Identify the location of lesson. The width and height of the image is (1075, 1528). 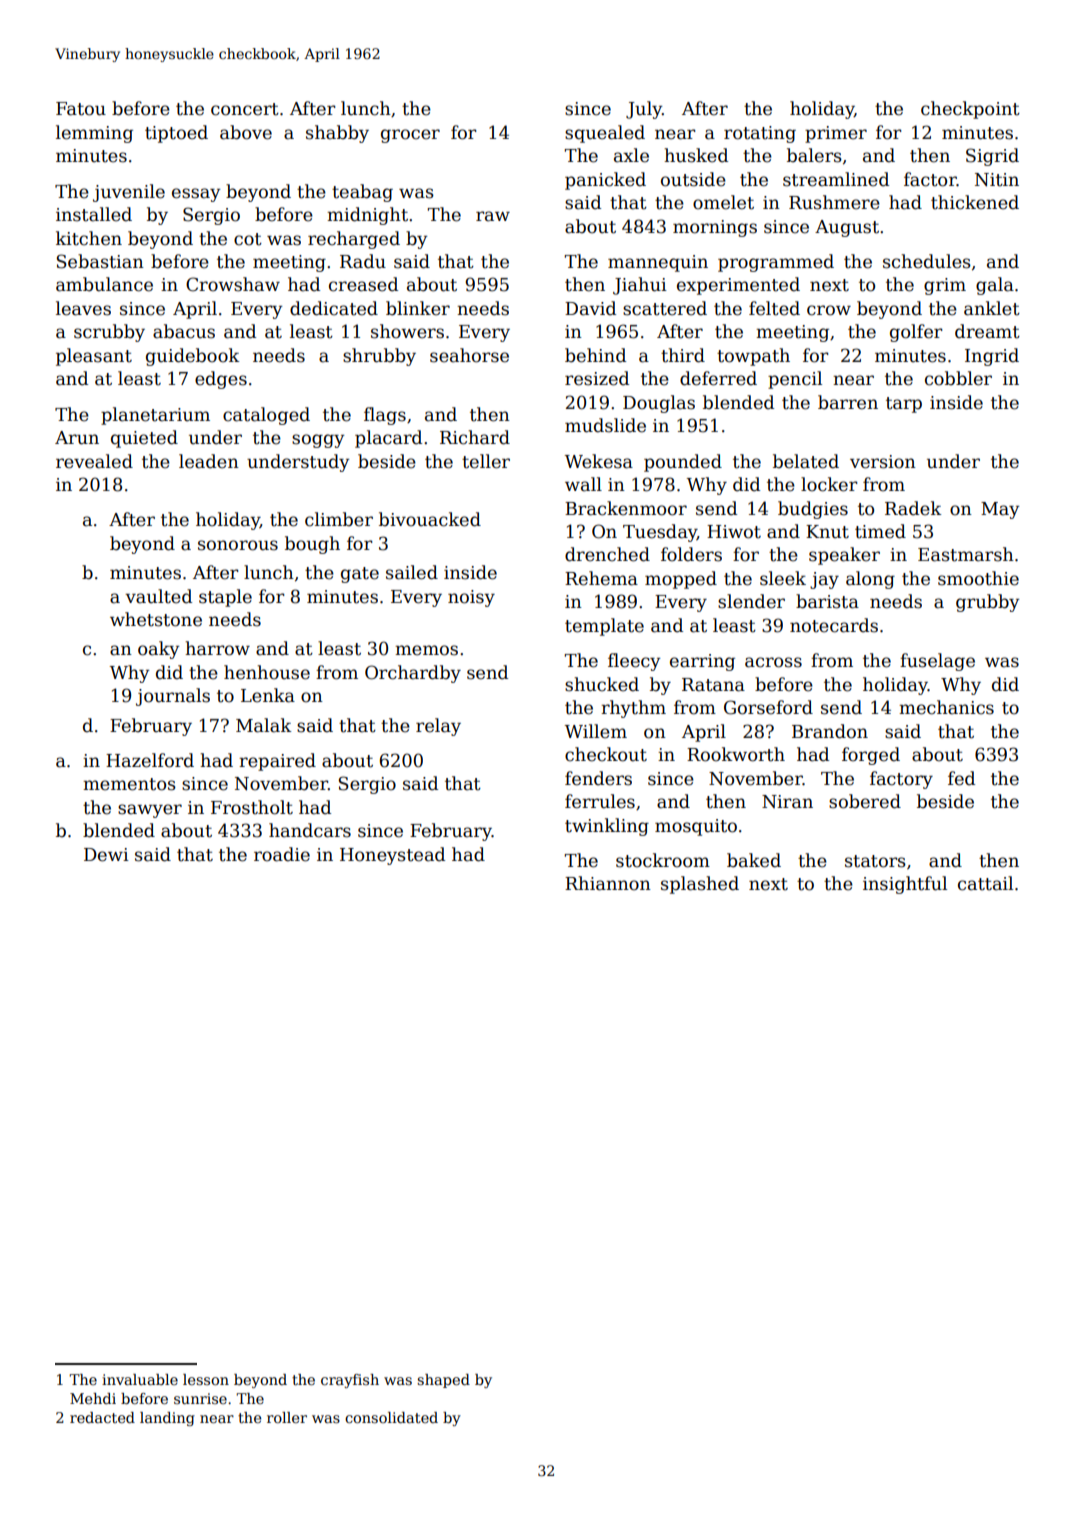
(206, 1379).
